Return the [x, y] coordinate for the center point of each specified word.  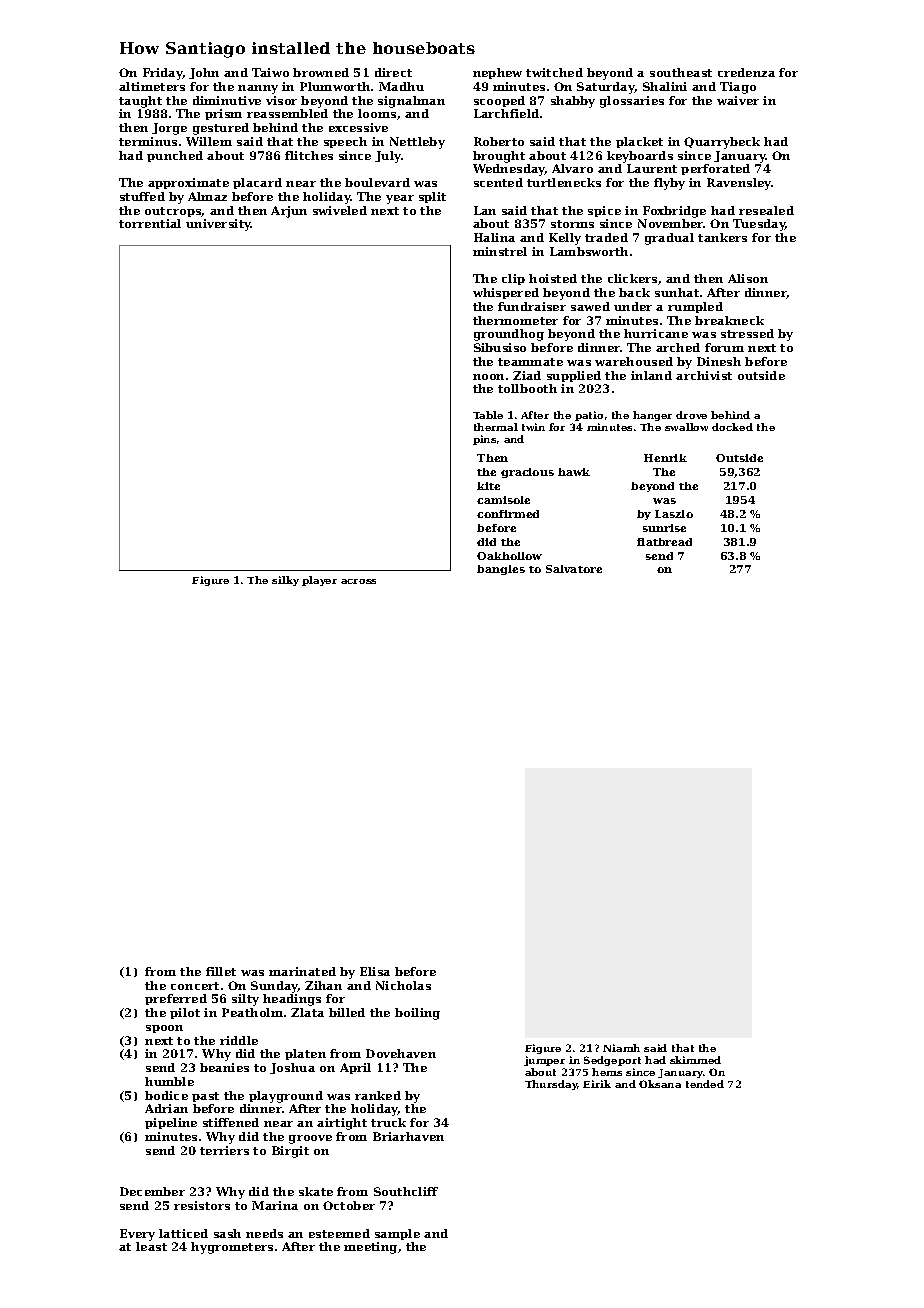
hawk [574, 472]
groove [310, 1139]
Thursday [551, 1085]
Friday [163, 74]
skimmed [695, 1060]
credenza [746, 72]
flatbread [664, 542]
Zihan [323, 985]
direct [393, 72]
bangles [501, 570]
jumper [544, 1061]
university [218, 225]
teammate [530, 362]
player [319, 581]
